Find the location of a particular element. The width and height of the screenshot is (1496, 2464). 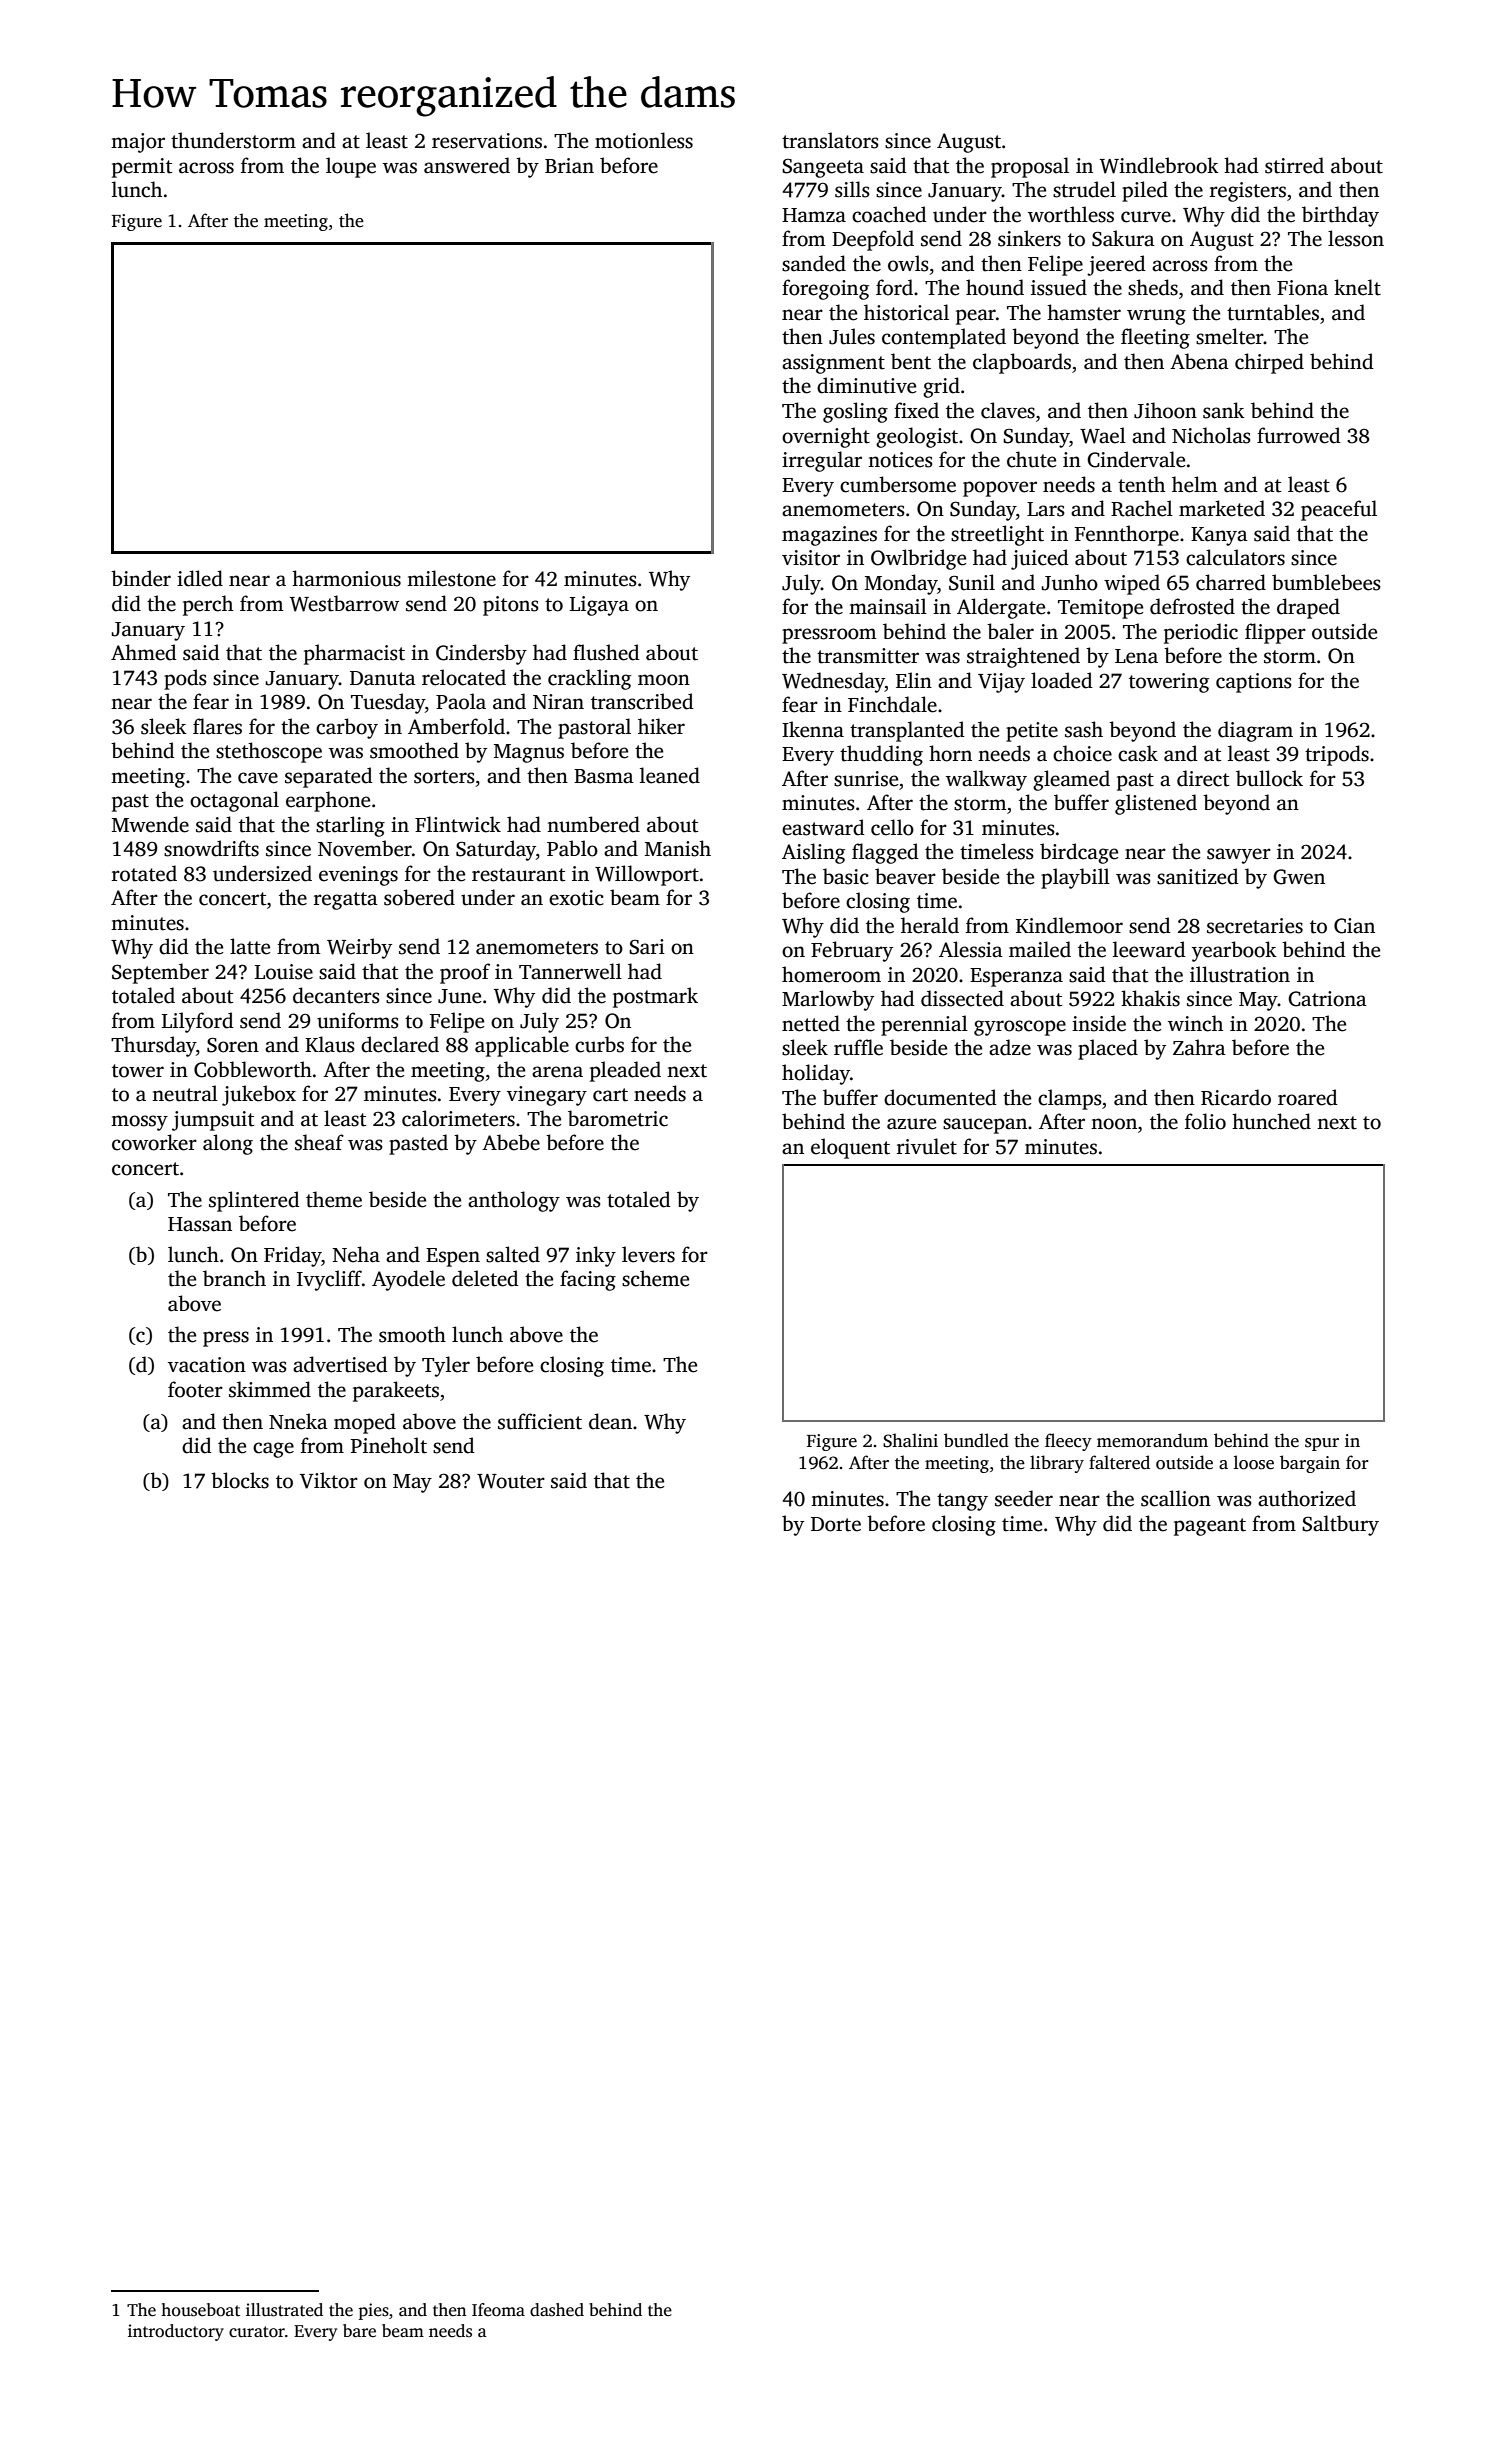

Ifeoma is located at coordinates (498, 2310).
